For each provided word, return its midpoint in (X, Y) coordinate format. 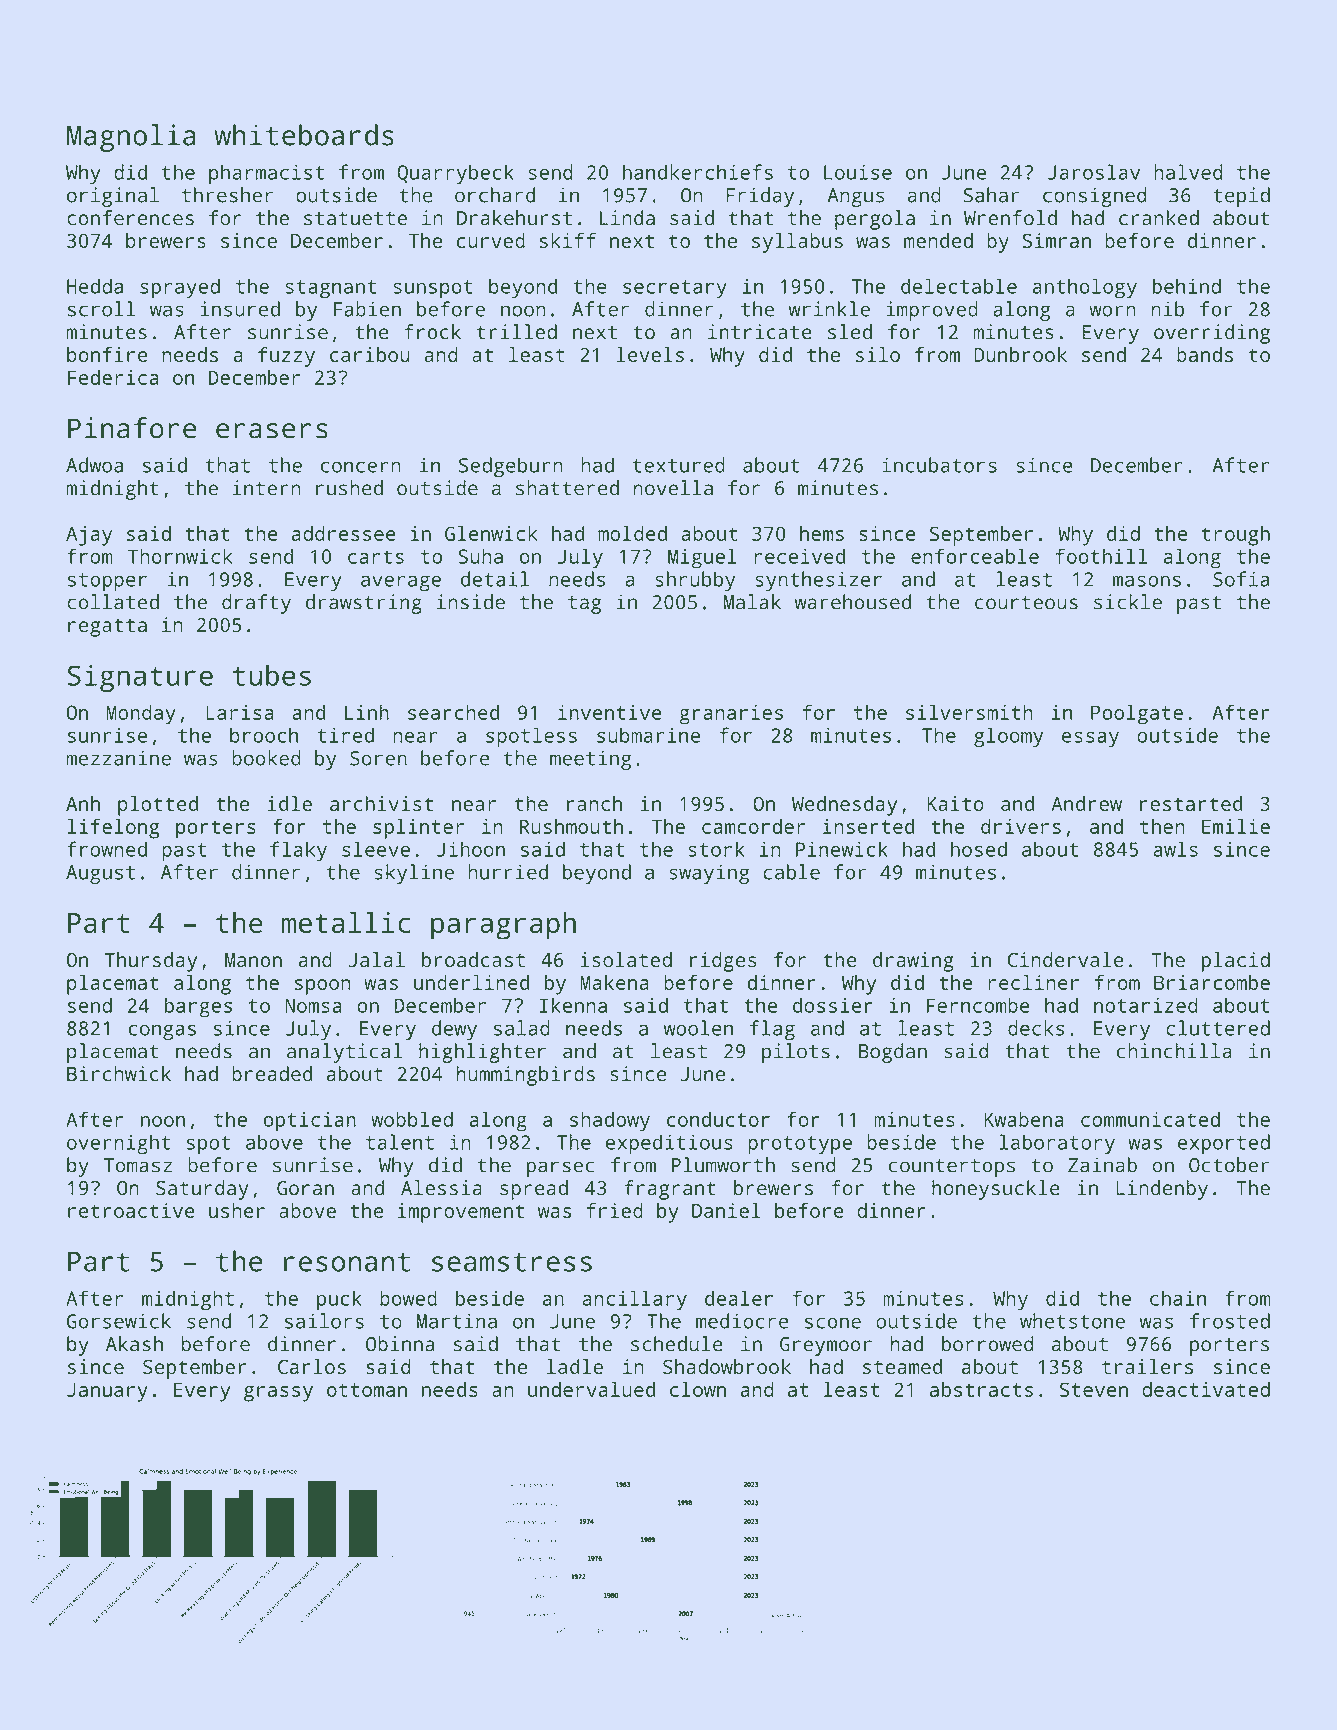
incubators (939, 465)
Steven (1094, 1389)
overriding (1212, 334)
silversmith (969, 712)
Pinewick (842, 849)
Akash (134, 1344)
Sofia (1241, 579)
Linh (367, 712)
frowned (107, 849)
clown (698, 1389)
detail (495, 579)
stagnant (330, 289)
